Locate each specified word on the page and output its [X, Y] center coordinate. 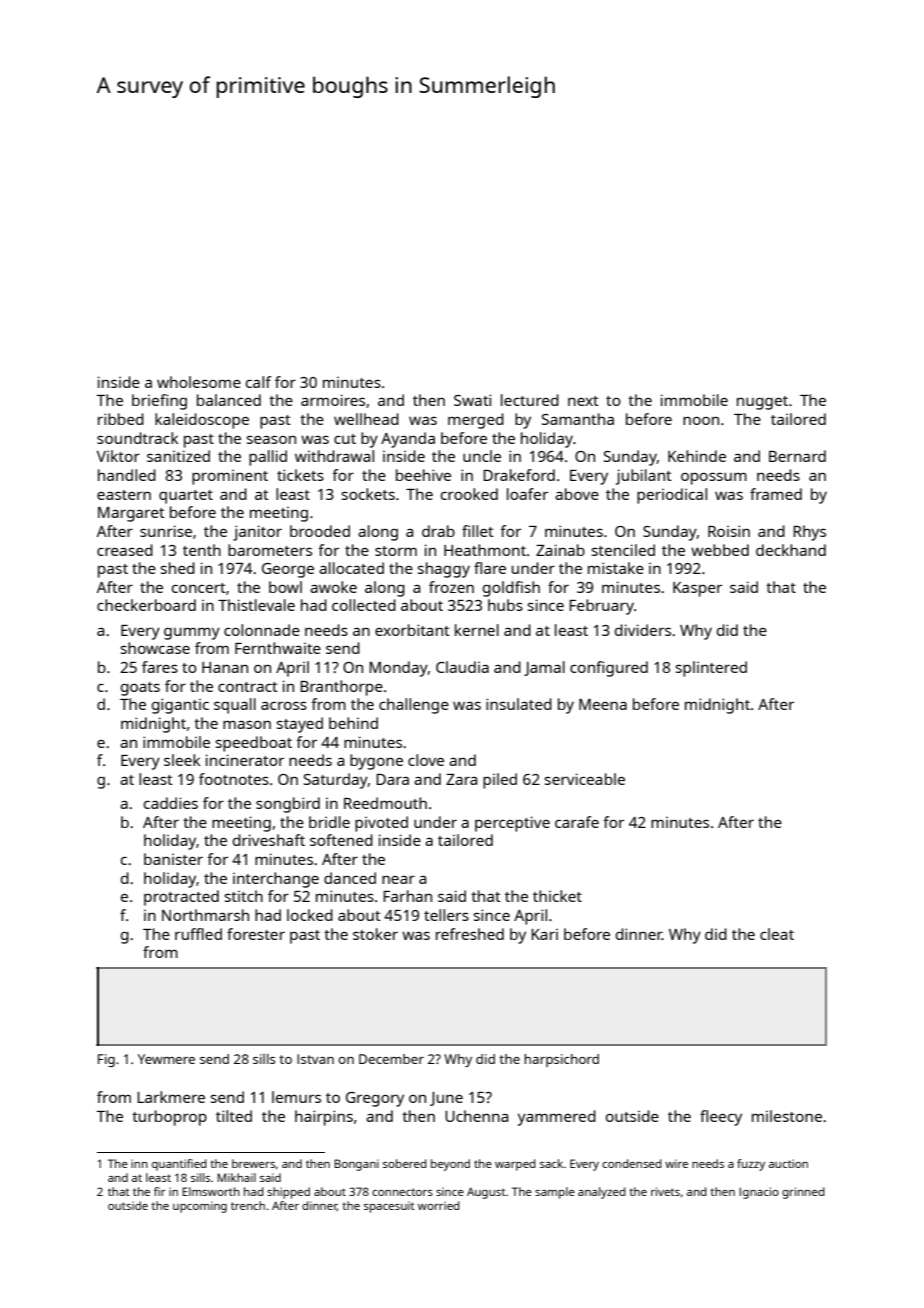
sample [555, 1193]
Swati [472, 400]
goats [140, 689]
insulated [519, 704]
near [398, 880]
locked [310, 915]
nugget [762, 403]
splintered [711, 669]
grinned [803, 1193]
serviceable [585, 779]
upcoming [200, 1207]
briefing [159, 402]
